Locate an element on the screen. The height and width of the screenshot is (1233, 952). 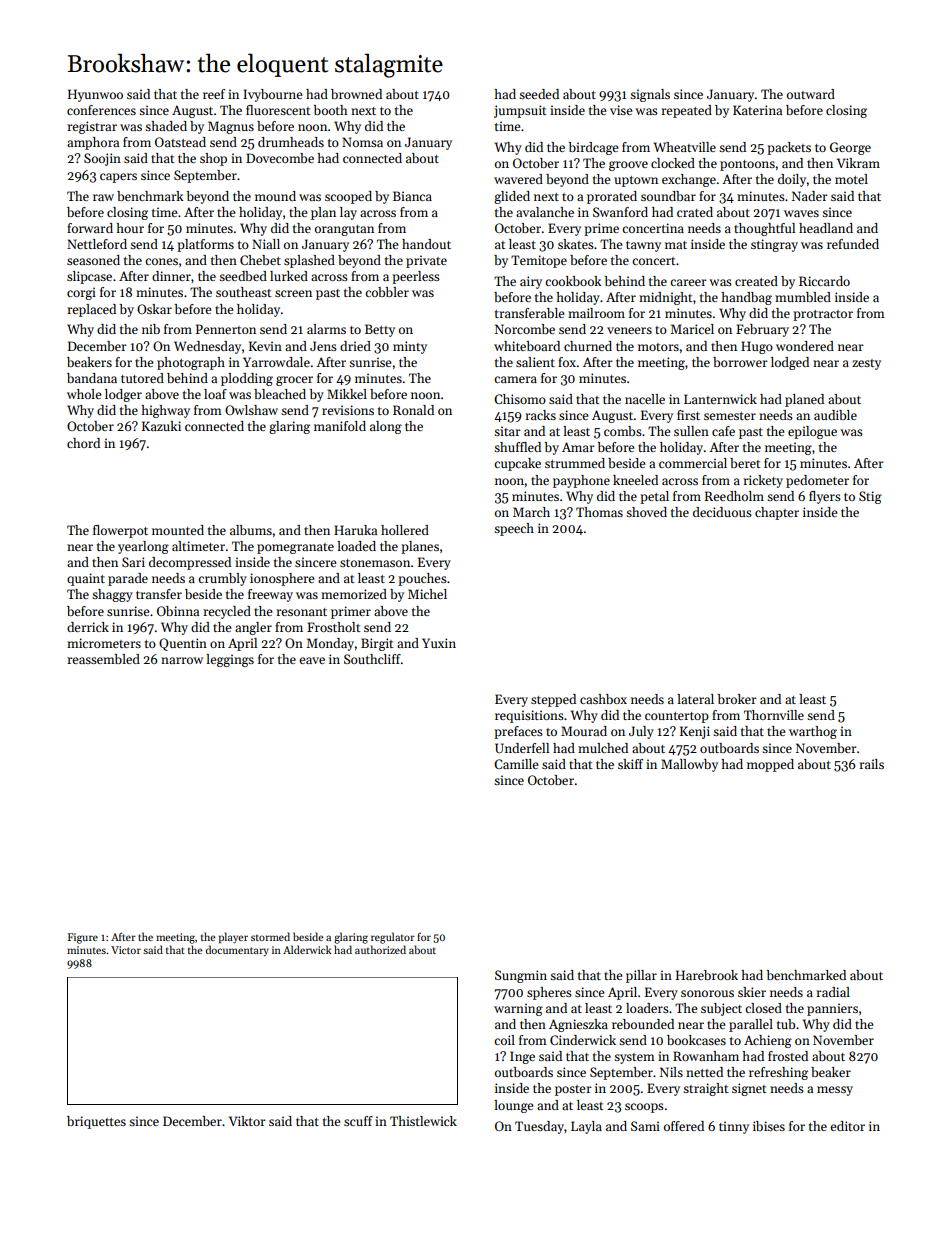
mopped is located at coordinates (770, 765).
